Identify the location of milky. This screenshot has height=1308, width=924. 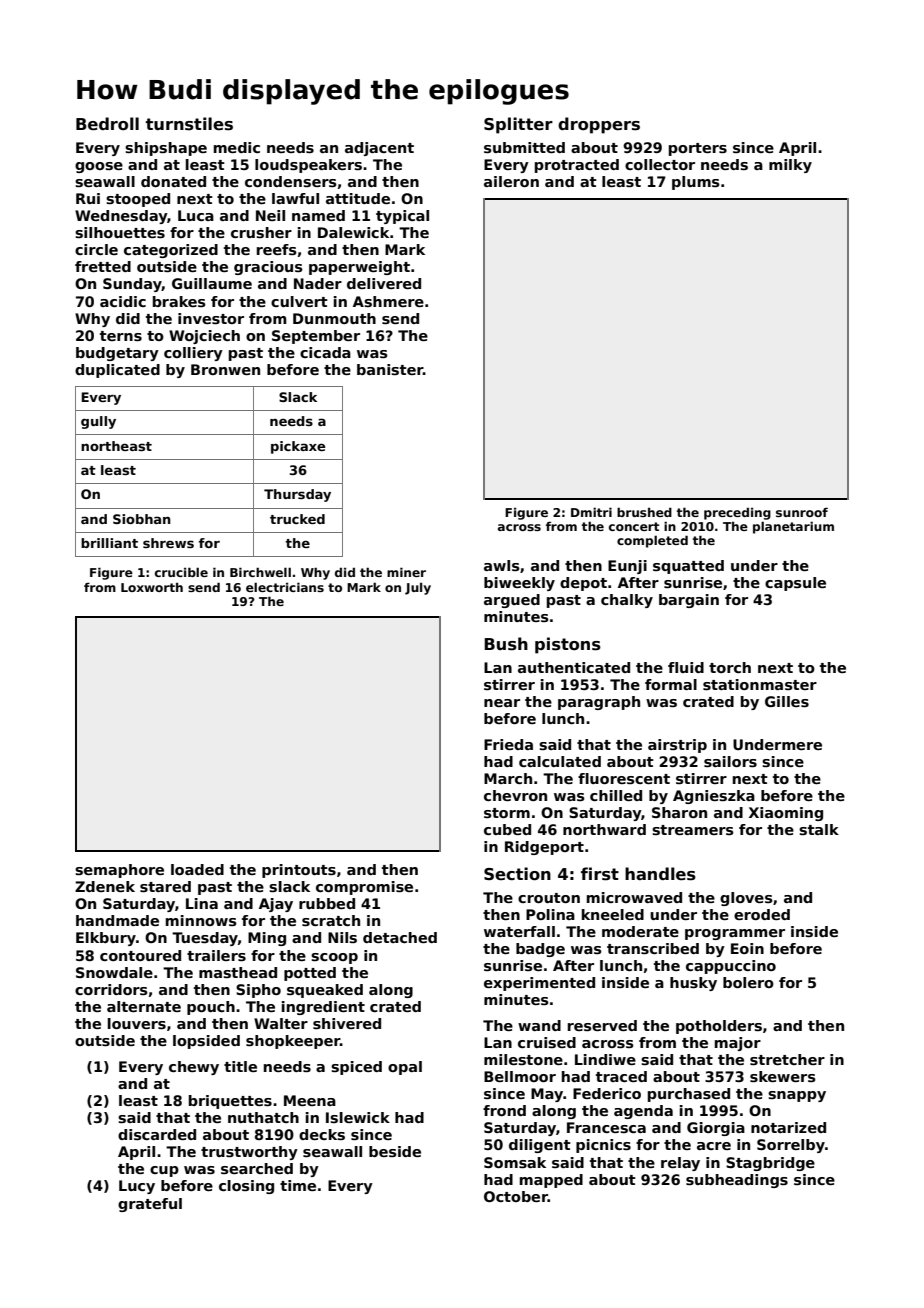
(790, 166).
